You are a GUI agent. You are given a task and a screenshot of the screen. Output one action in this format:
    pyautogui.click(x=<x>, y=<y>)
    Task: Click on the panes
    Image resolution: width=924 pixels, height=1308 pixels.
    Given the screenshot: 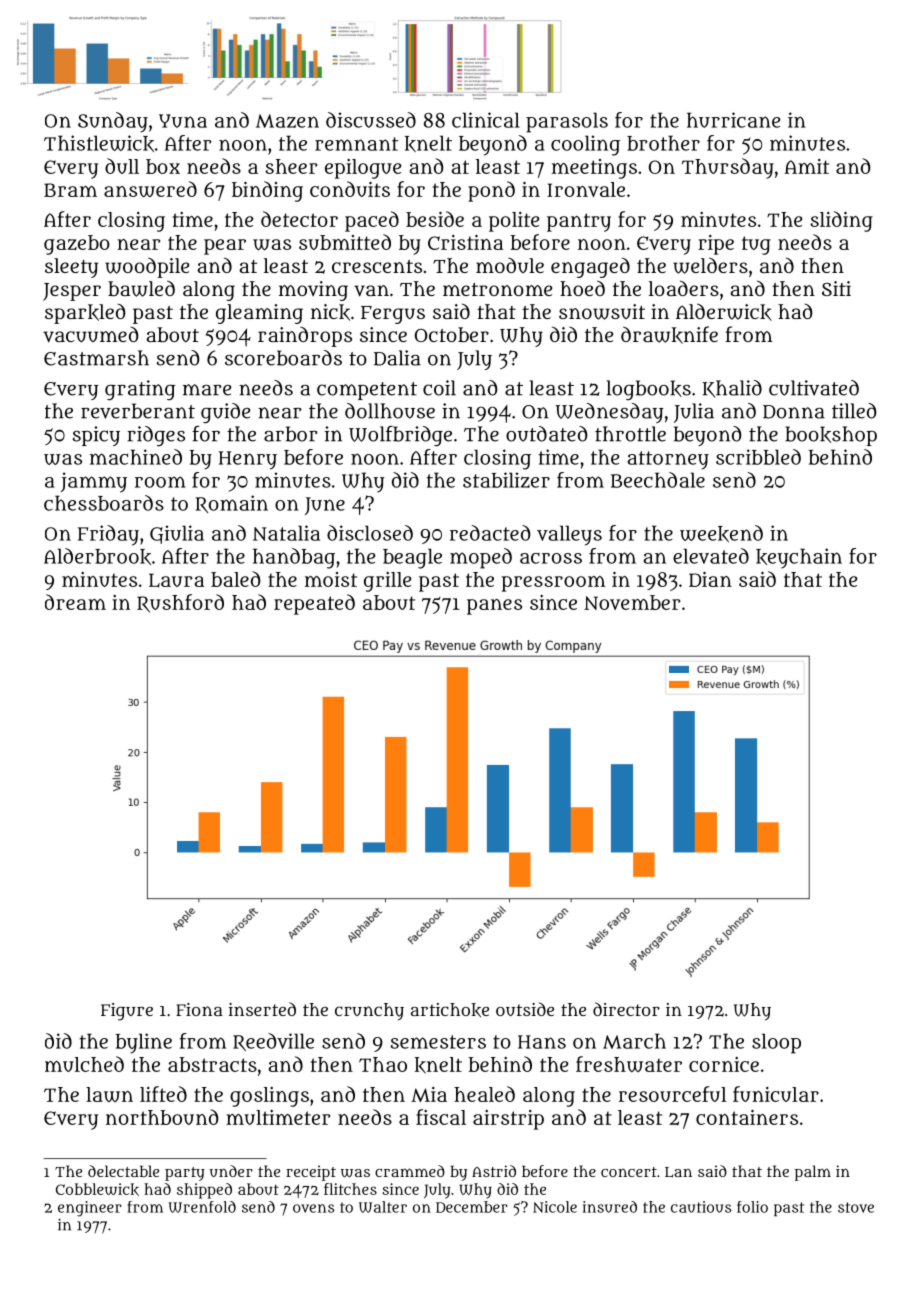 What is the action you would take?
    pyautogui.click(x=494, y=607)
